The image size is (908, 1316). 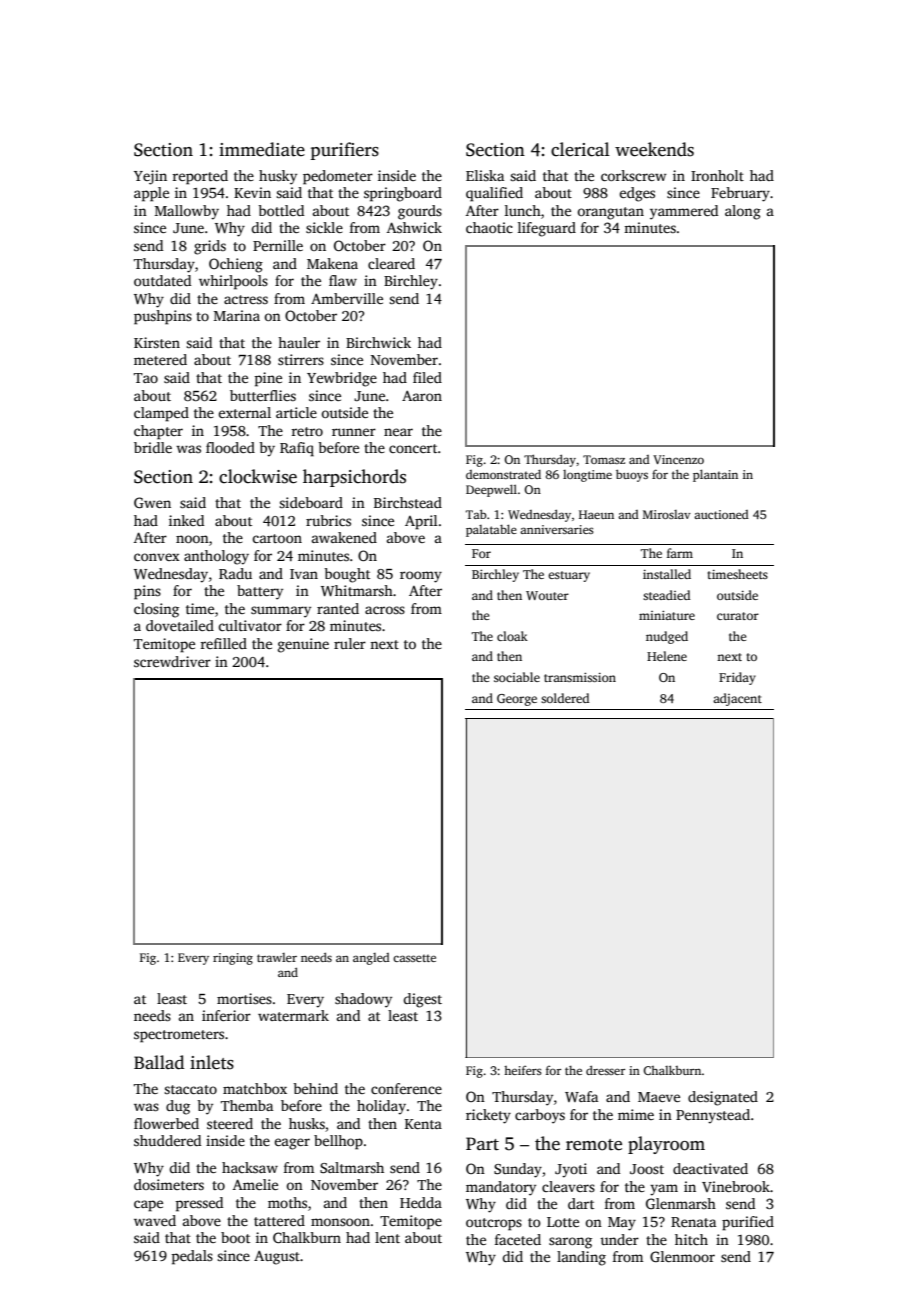 I want to click on husky, so click(x=278, y=177).
